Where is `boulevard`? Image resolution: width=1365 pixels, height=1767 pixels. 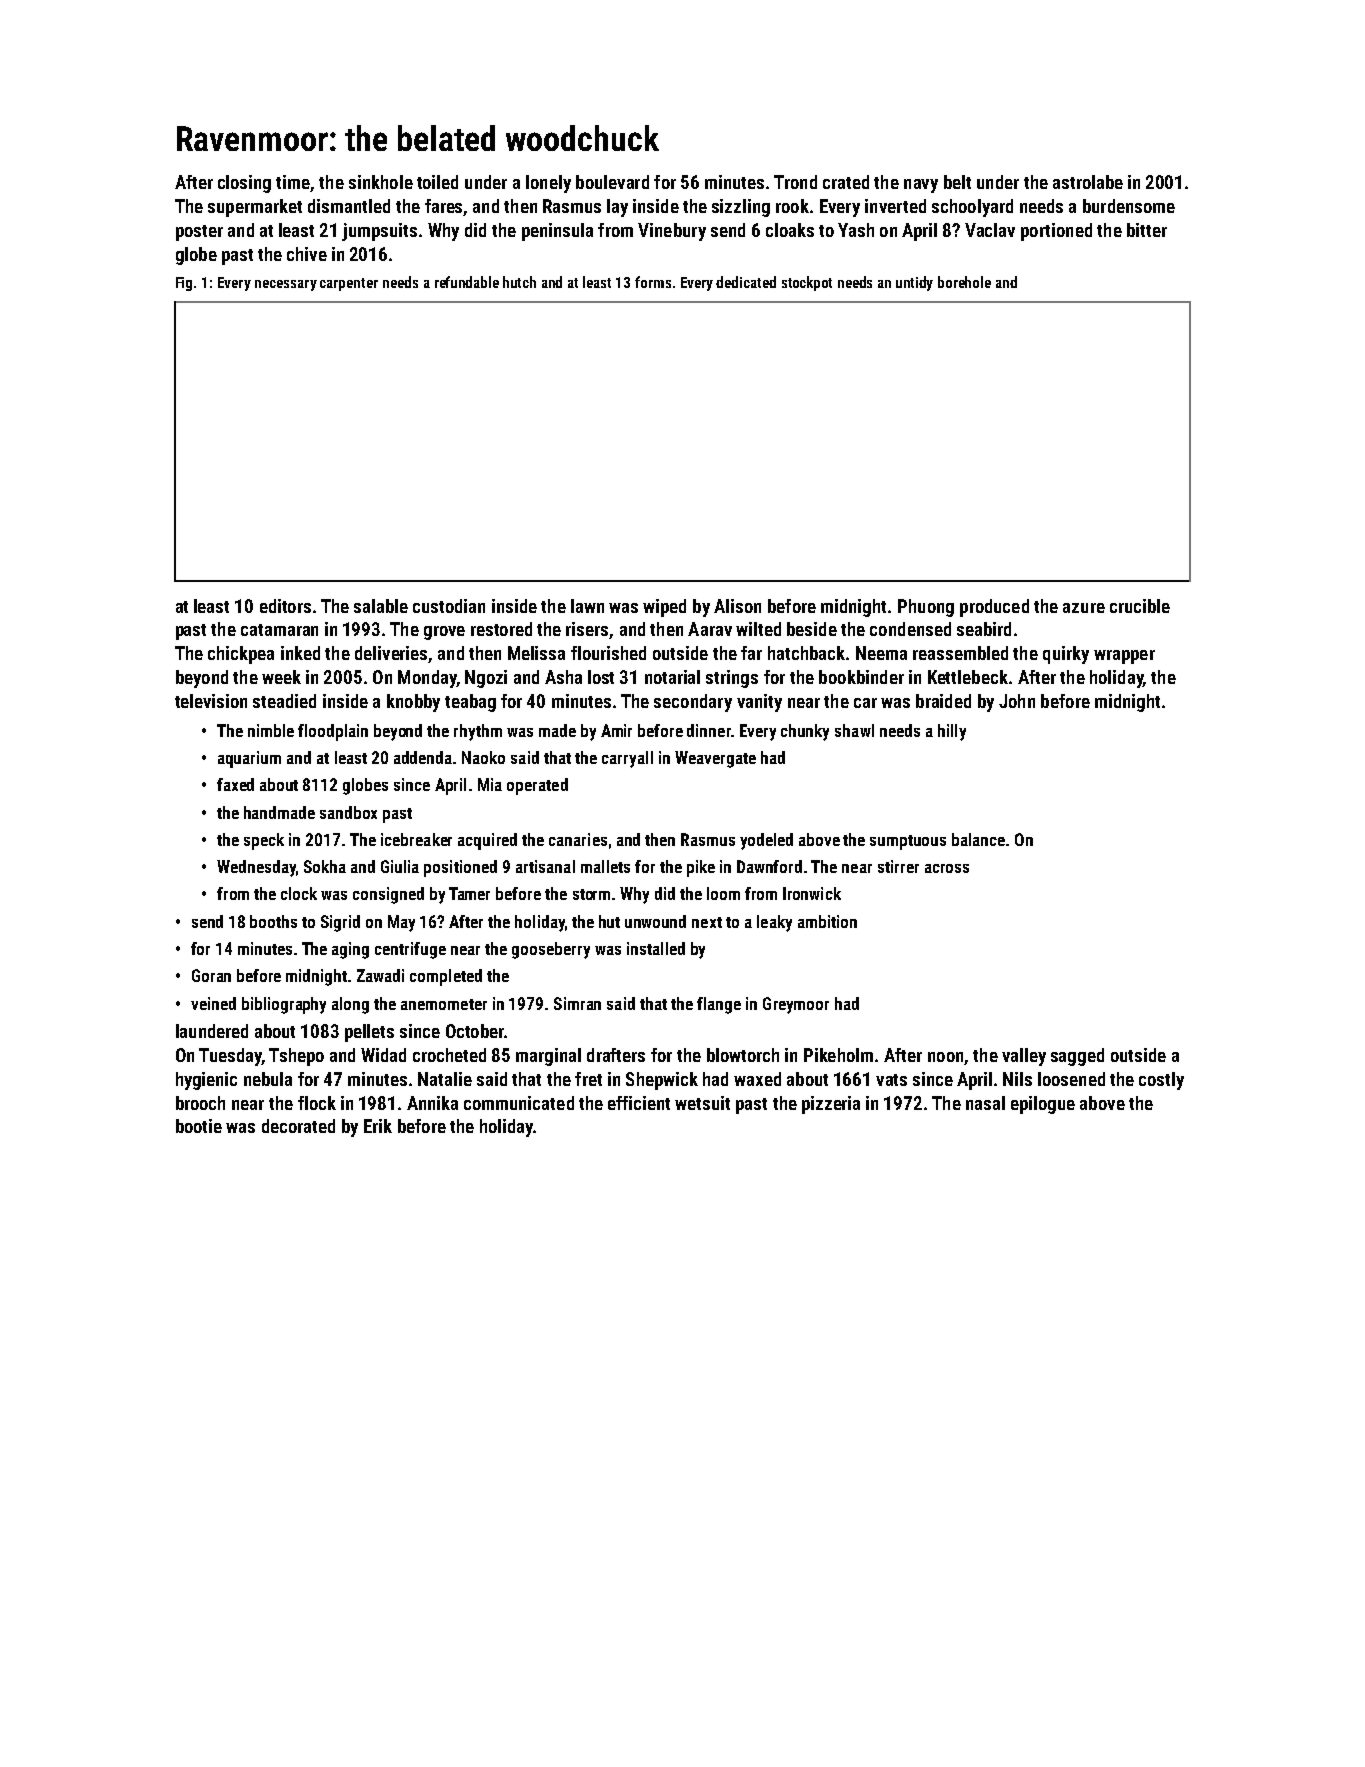
boulevard is located at coordinates (612, 182).
